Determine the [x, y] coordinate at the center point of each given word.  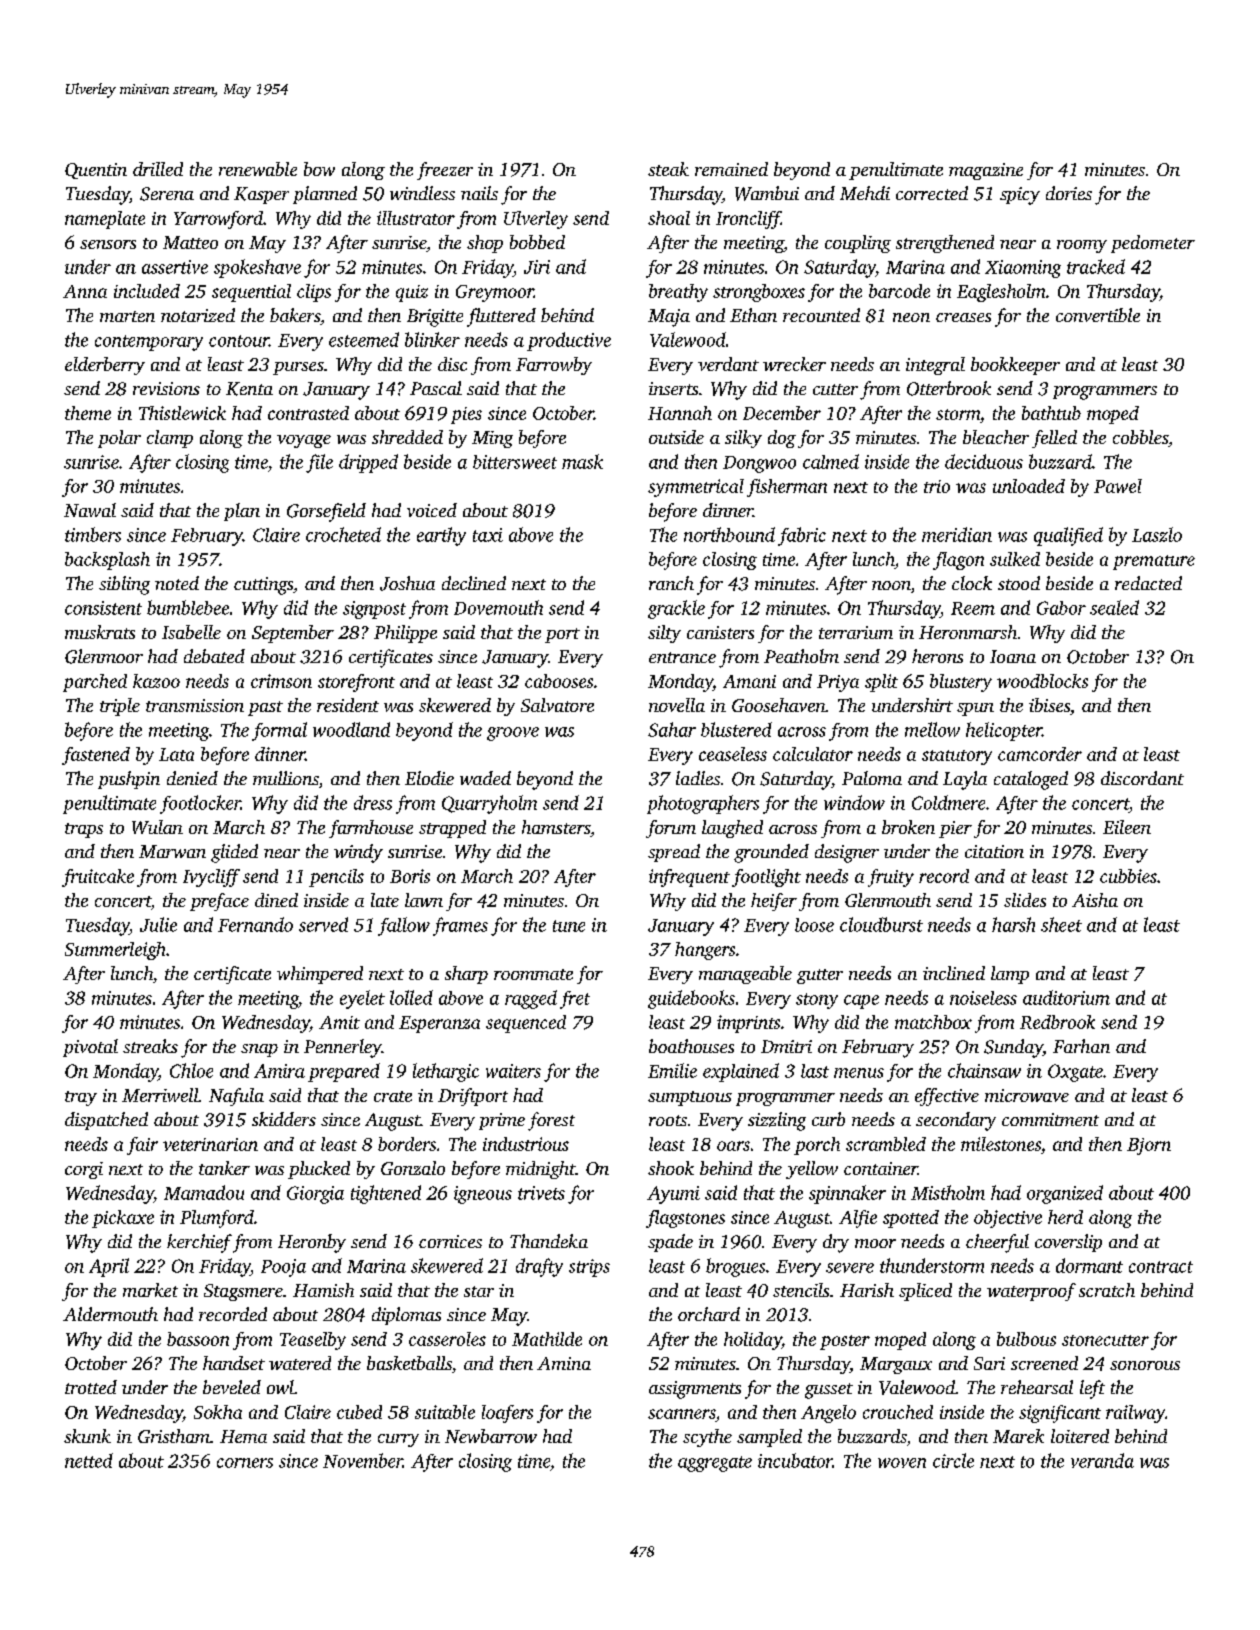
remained [731, 169]
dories [1069, 193]
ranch [671, 583]
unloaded [1029, 486]
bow [319, 169]
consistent [103, 608]
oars [733, 1146]
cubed [359, 1412]
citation [994, 851]
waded [485, 778]
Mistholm [948, 1192]
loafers [507, 1414]
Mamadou [204, 1192]
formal [279, 731]
